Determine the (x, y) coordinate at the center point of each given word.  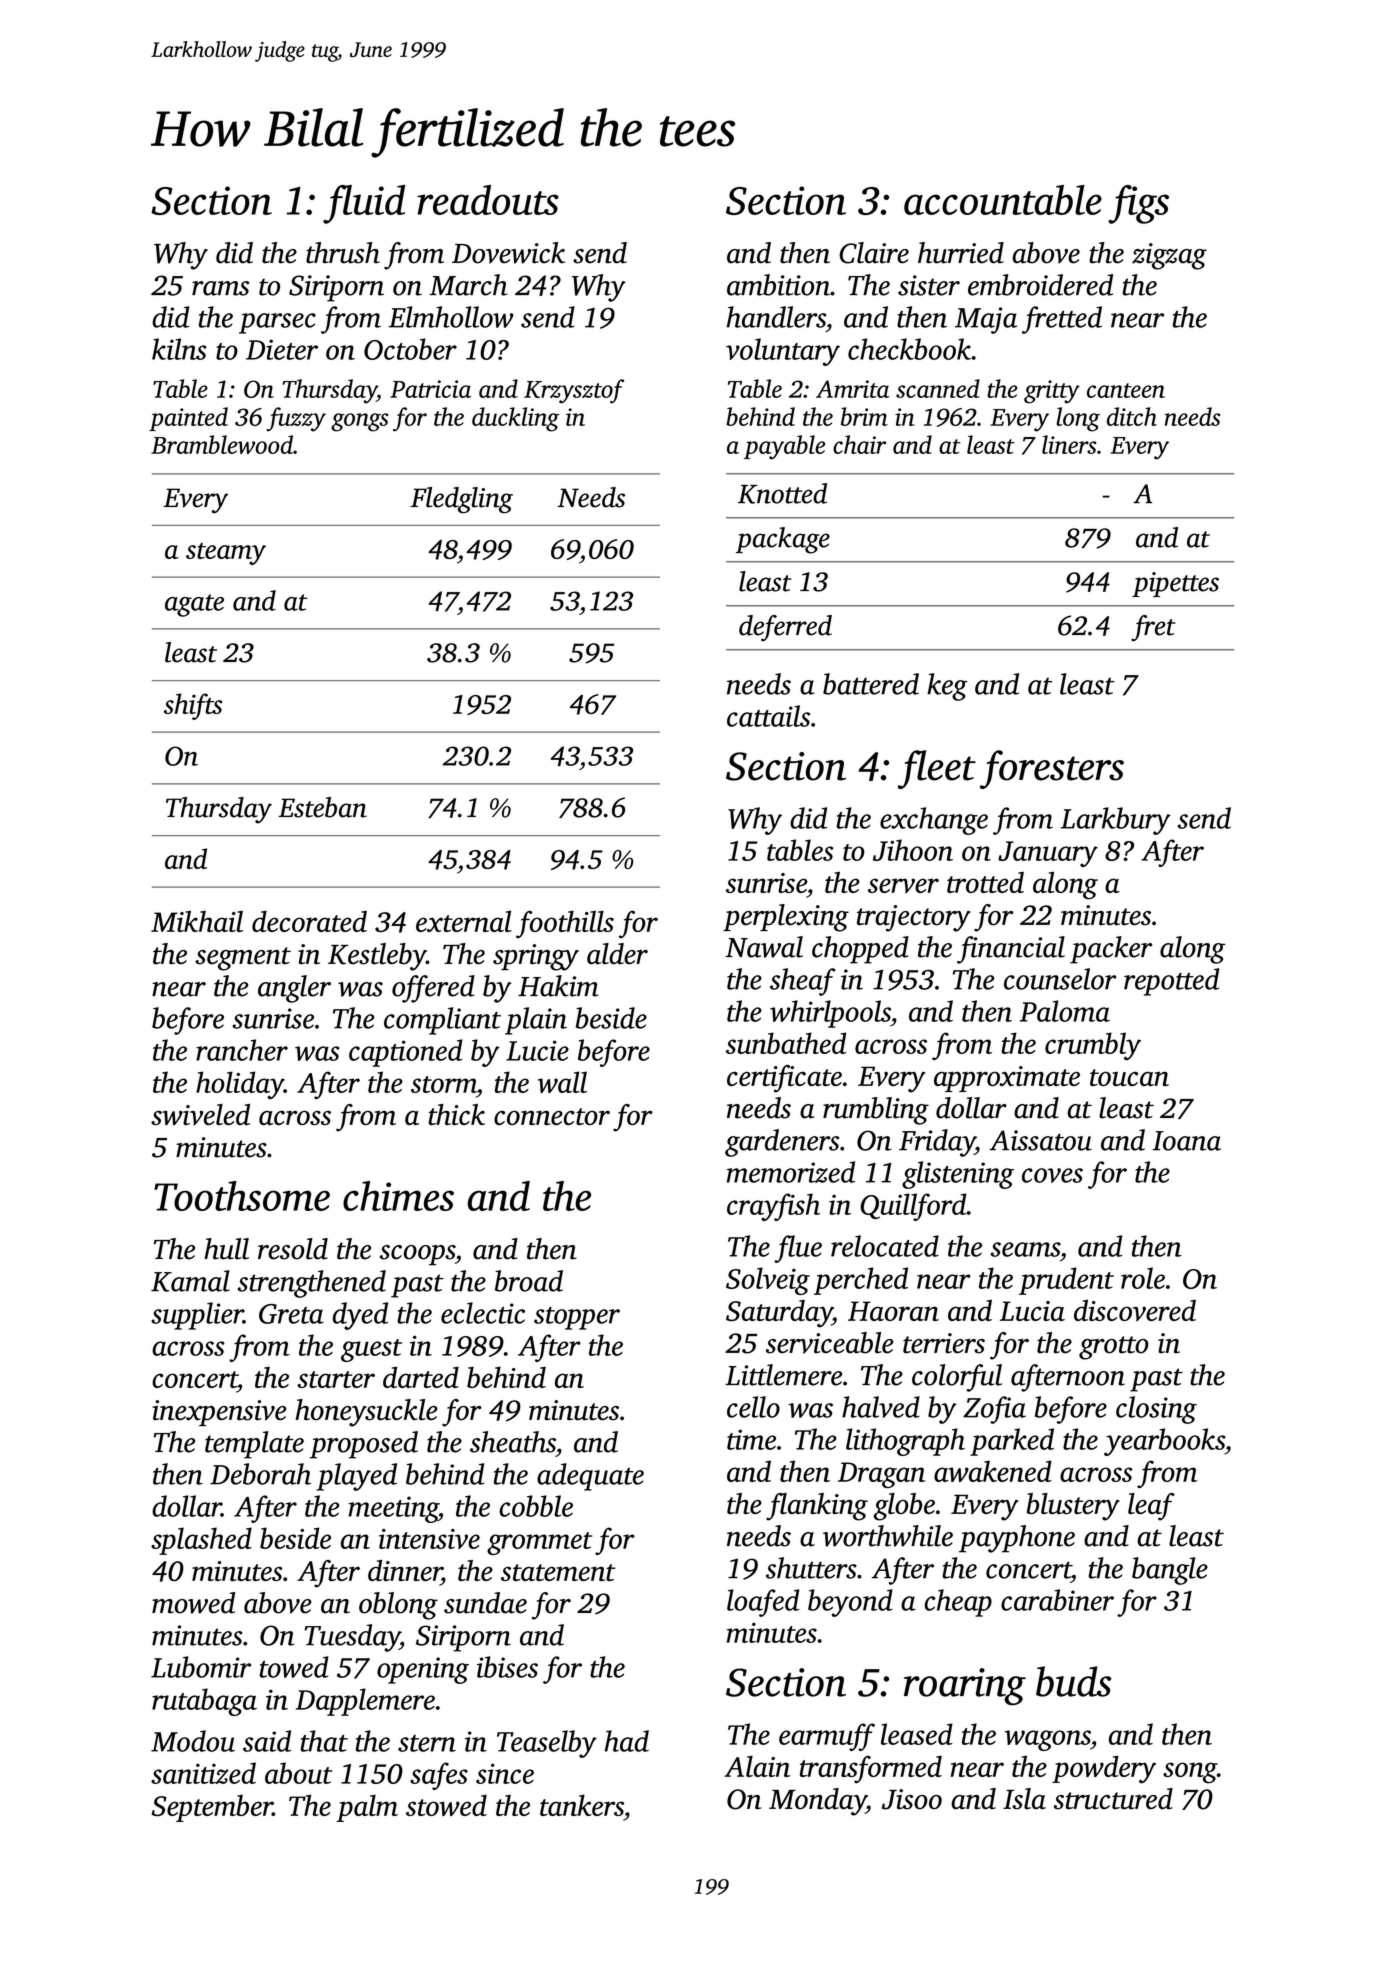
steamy (226, 554)
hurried (961, 253)
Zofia (994, 1410)
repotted (1171, 982)
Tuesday (352, 1638)
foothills (565, 925)
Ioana (1186, 1141)
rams (220, 288)
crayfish (773, 1207)
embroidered (1040, 285)
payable (784, 447)
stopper (577, 1318)
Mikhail (197, 921)
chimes (398, 1196)
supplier (197, 1316)
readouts (488, 200)
